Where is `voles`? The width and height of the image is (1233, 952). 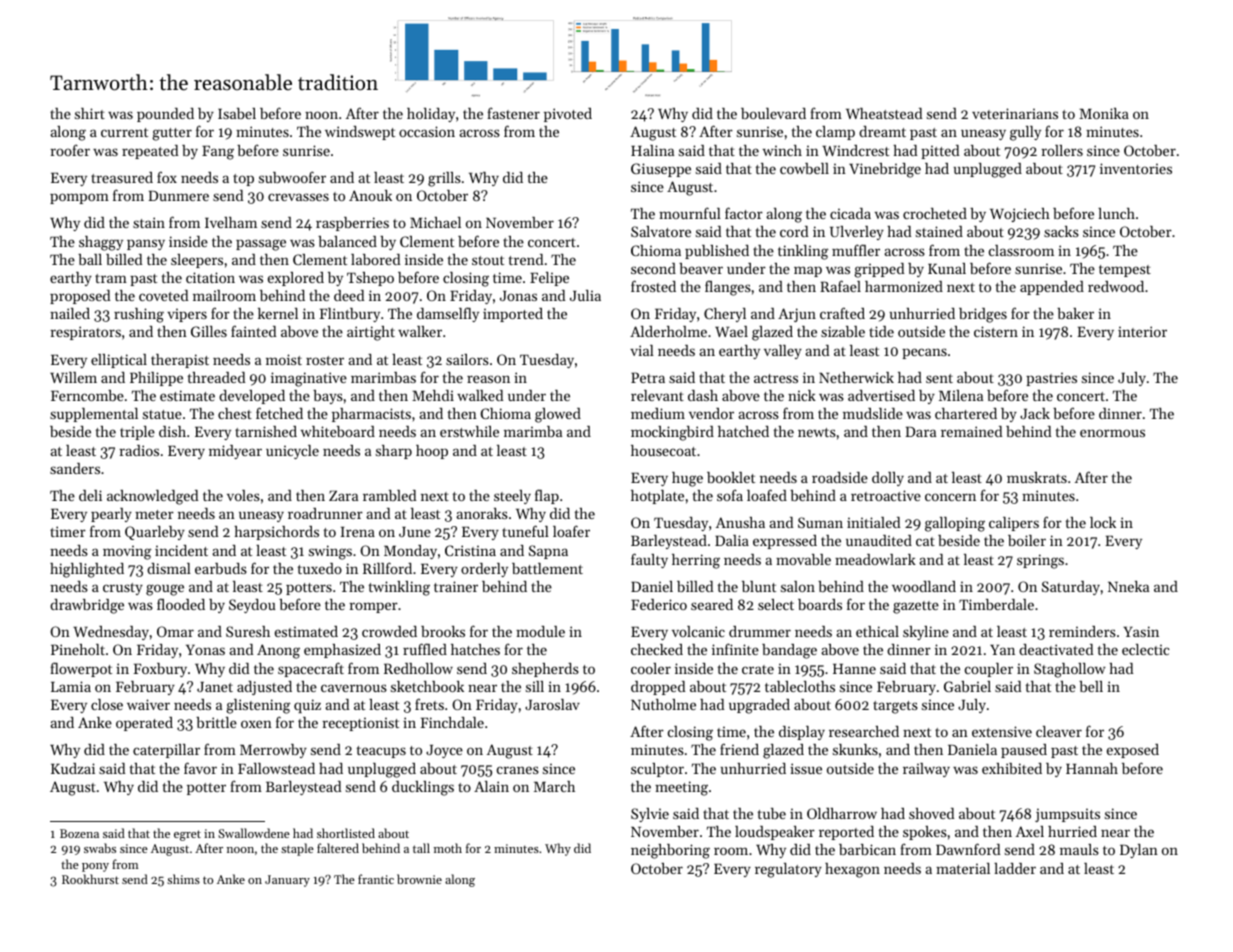 voles is located at coordinates (243, 495).
